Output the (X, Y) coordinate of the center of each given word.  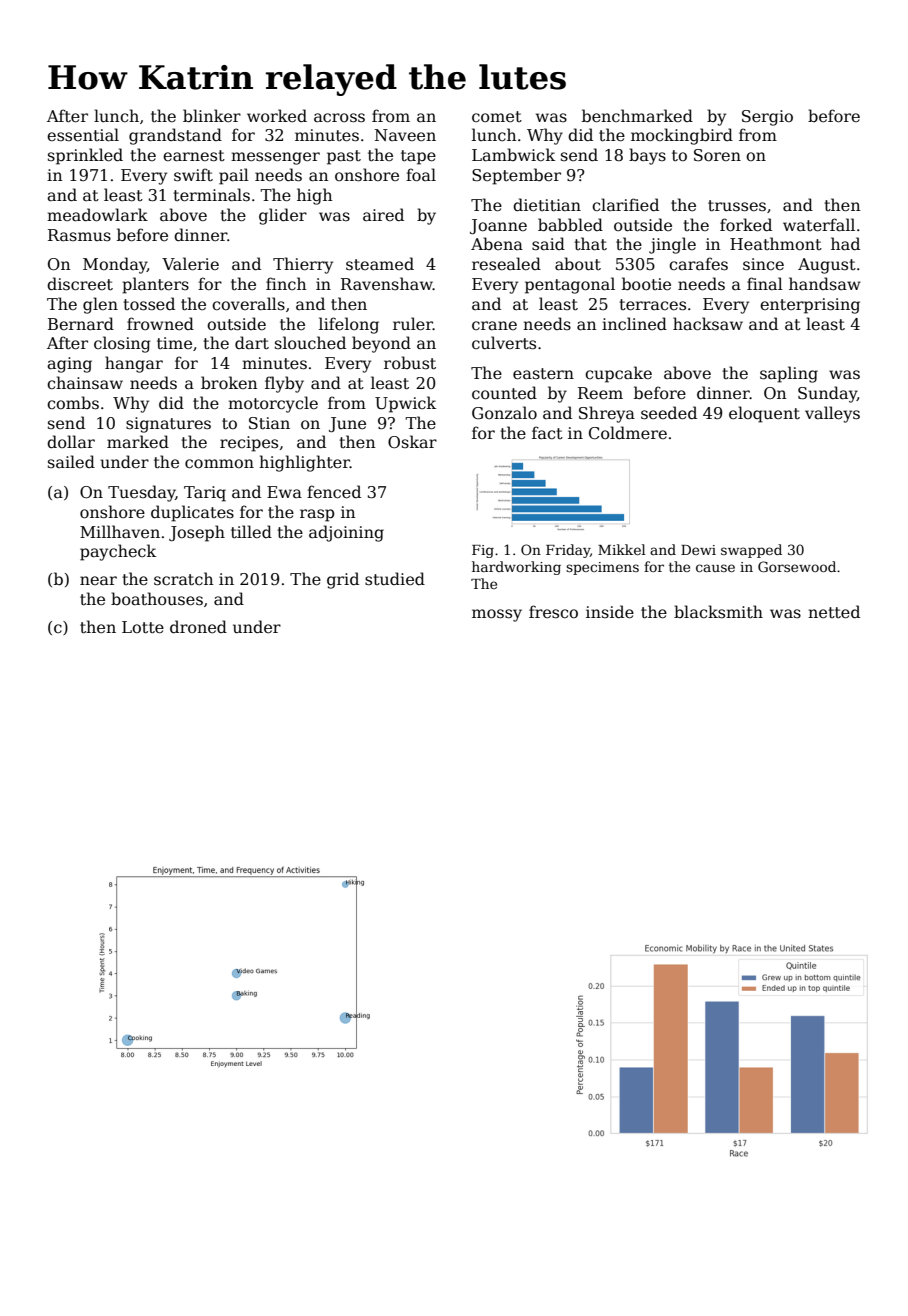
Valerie (190, 264)
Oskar (412, 441)
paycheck (118, 552)
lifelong (349, 325)
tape (418, 157)
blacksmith (718, 611)
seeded (669, 413)
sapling (789, 374)
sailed (71, 461)
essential (83, 135)
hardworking (516, 568)
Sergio (767, 118)
